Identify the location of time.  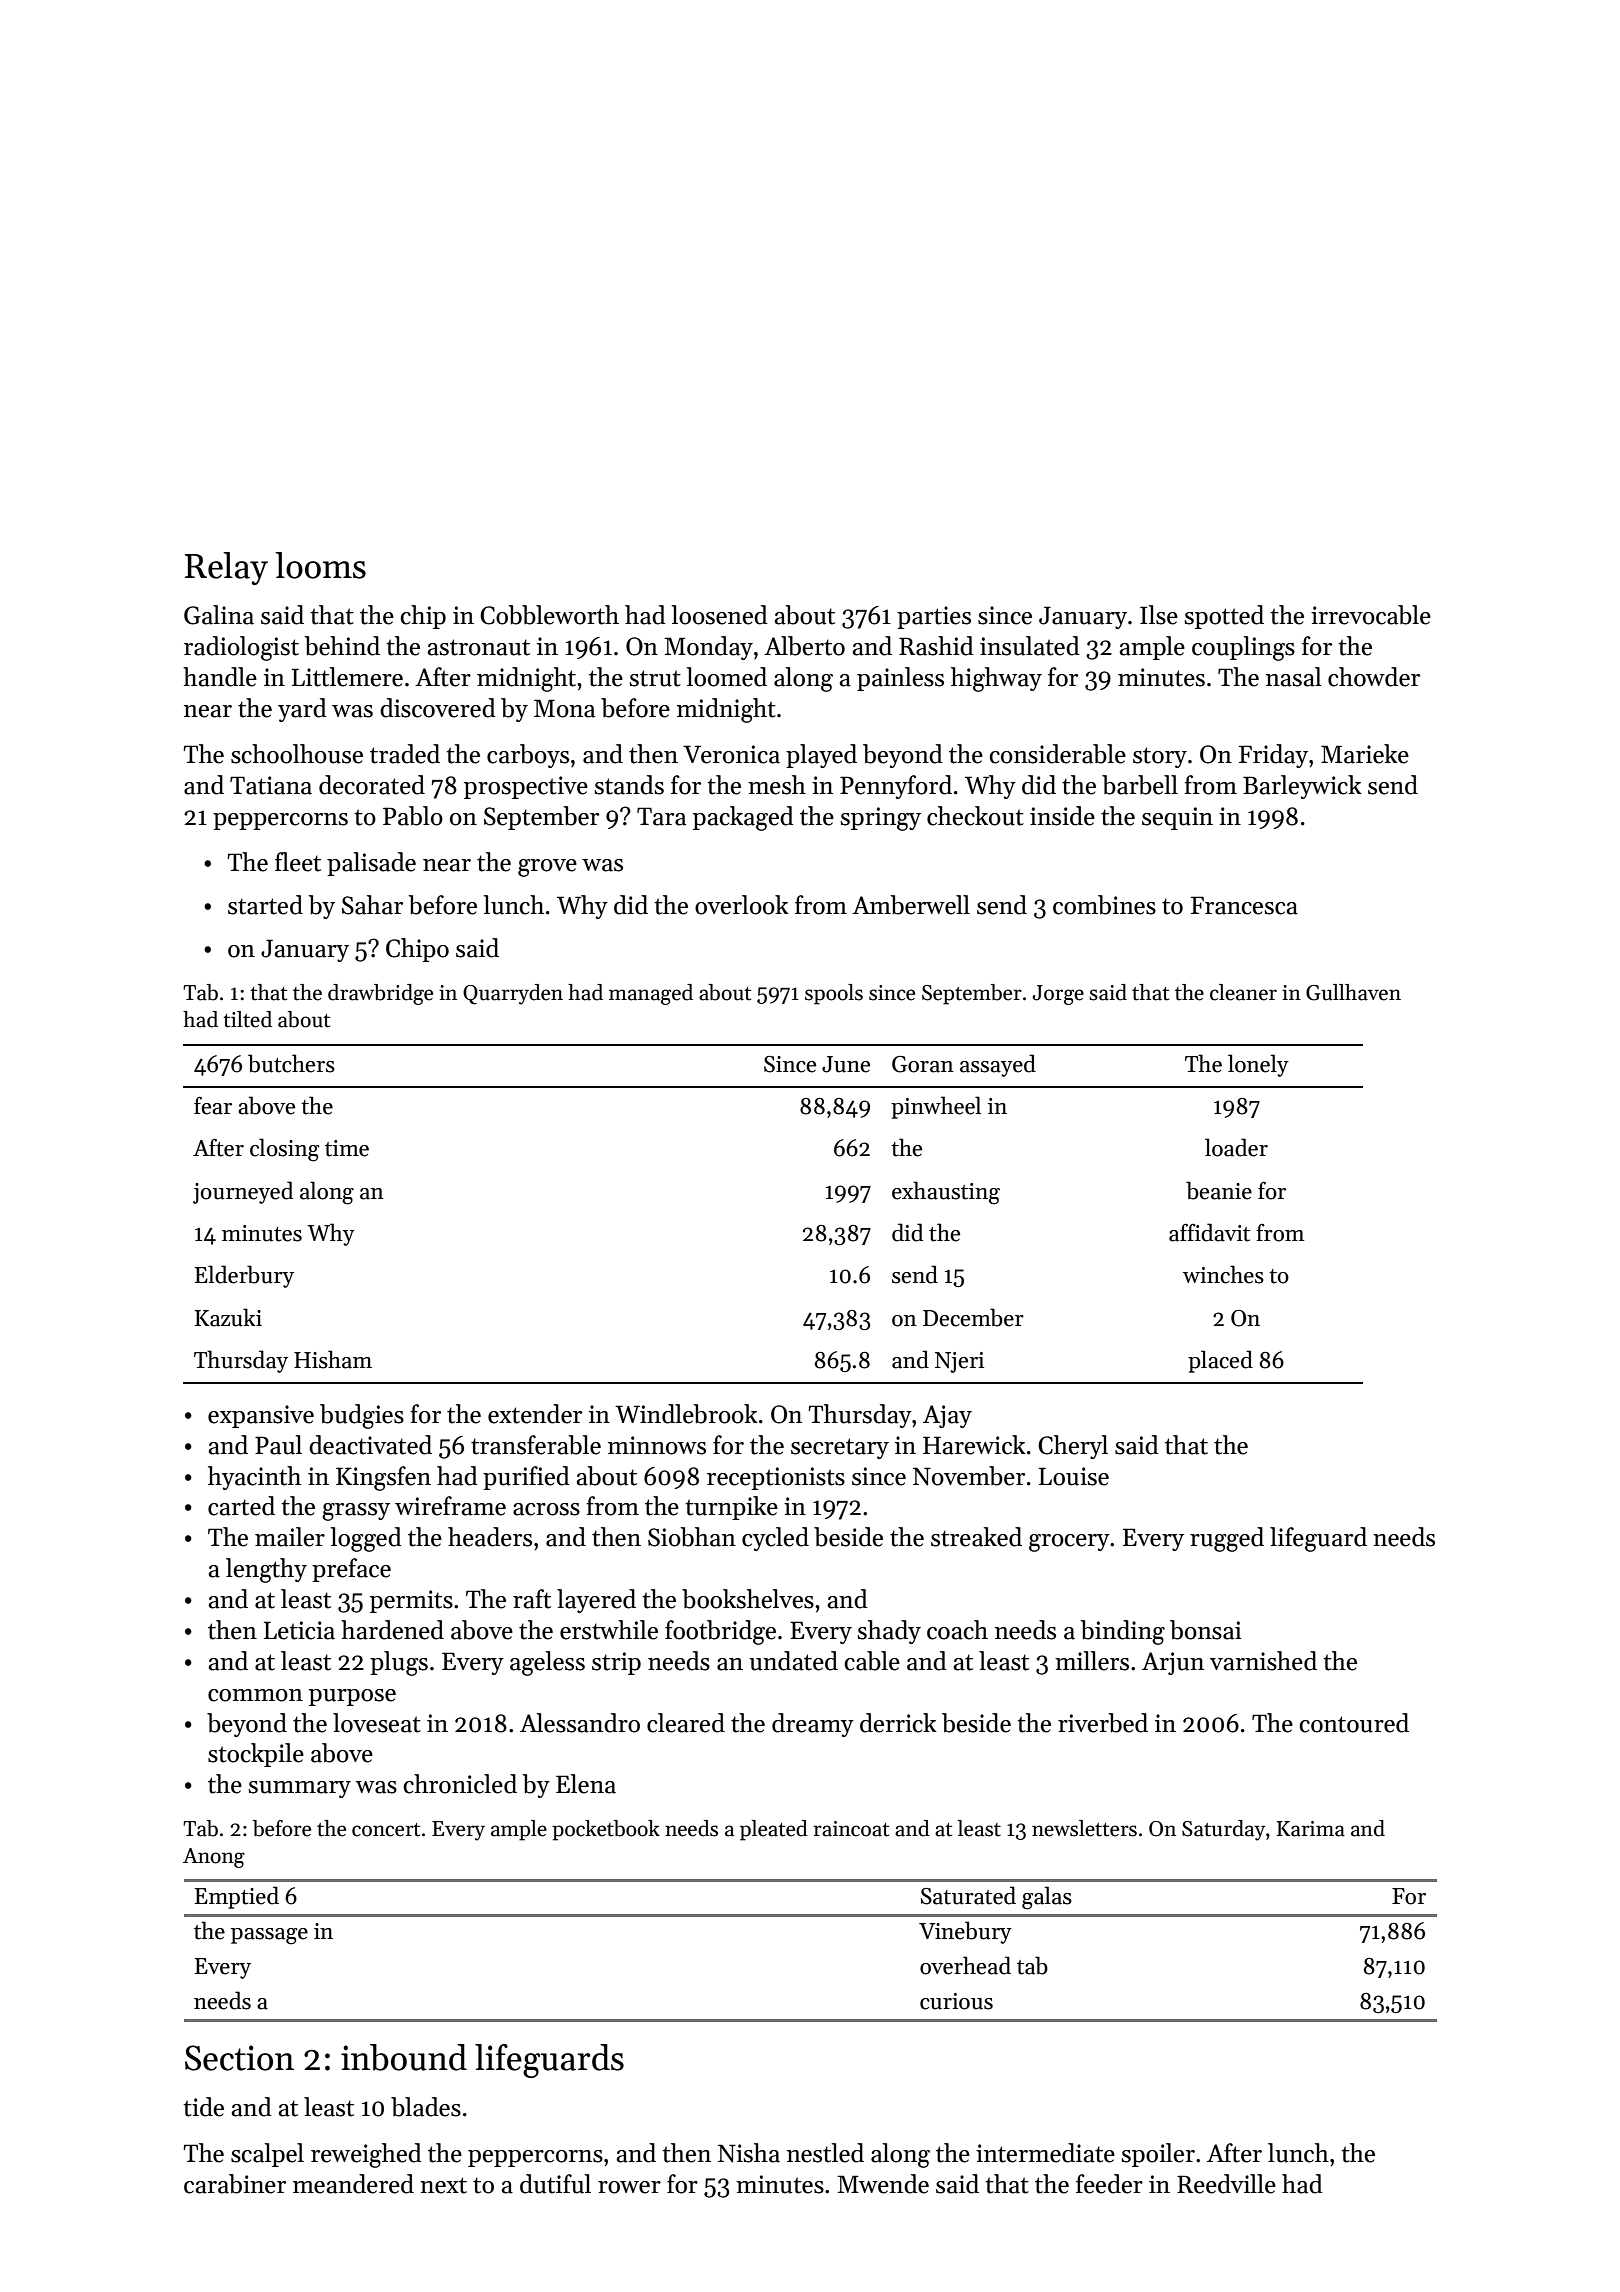
(347, 1148).
